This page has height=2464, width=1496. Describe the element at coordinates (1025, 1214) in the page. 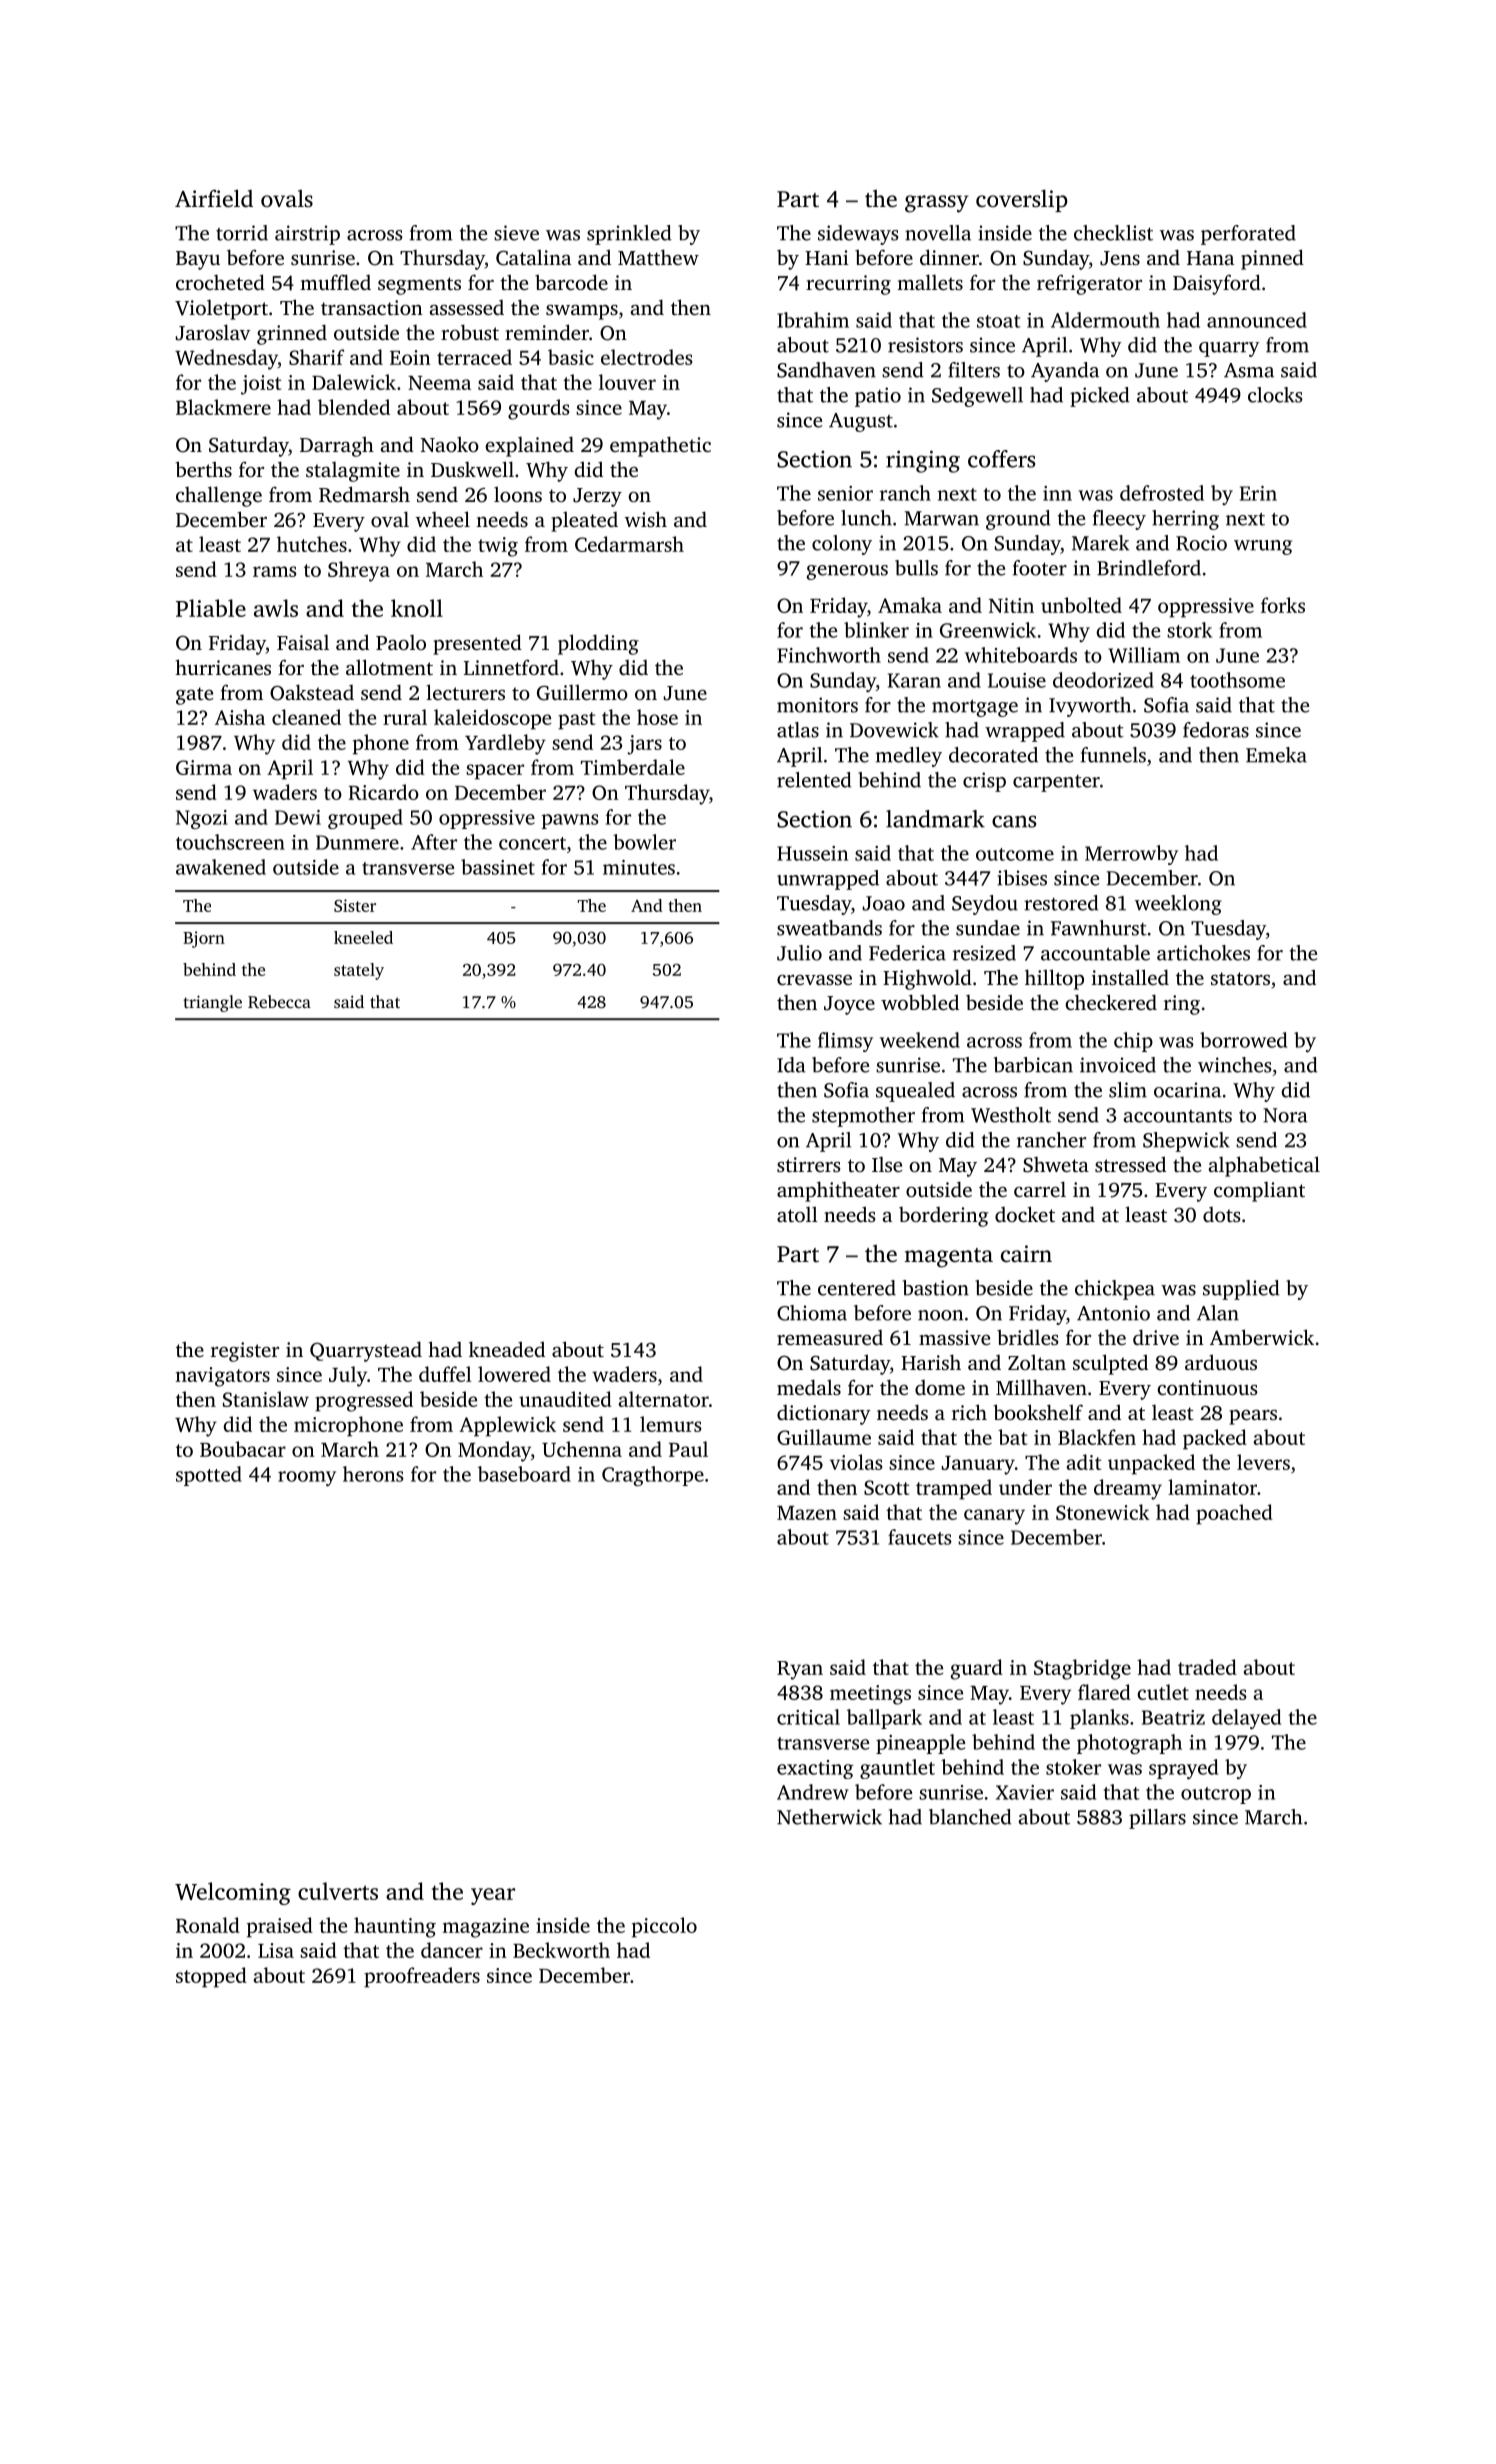

I see `docket` at that location.
